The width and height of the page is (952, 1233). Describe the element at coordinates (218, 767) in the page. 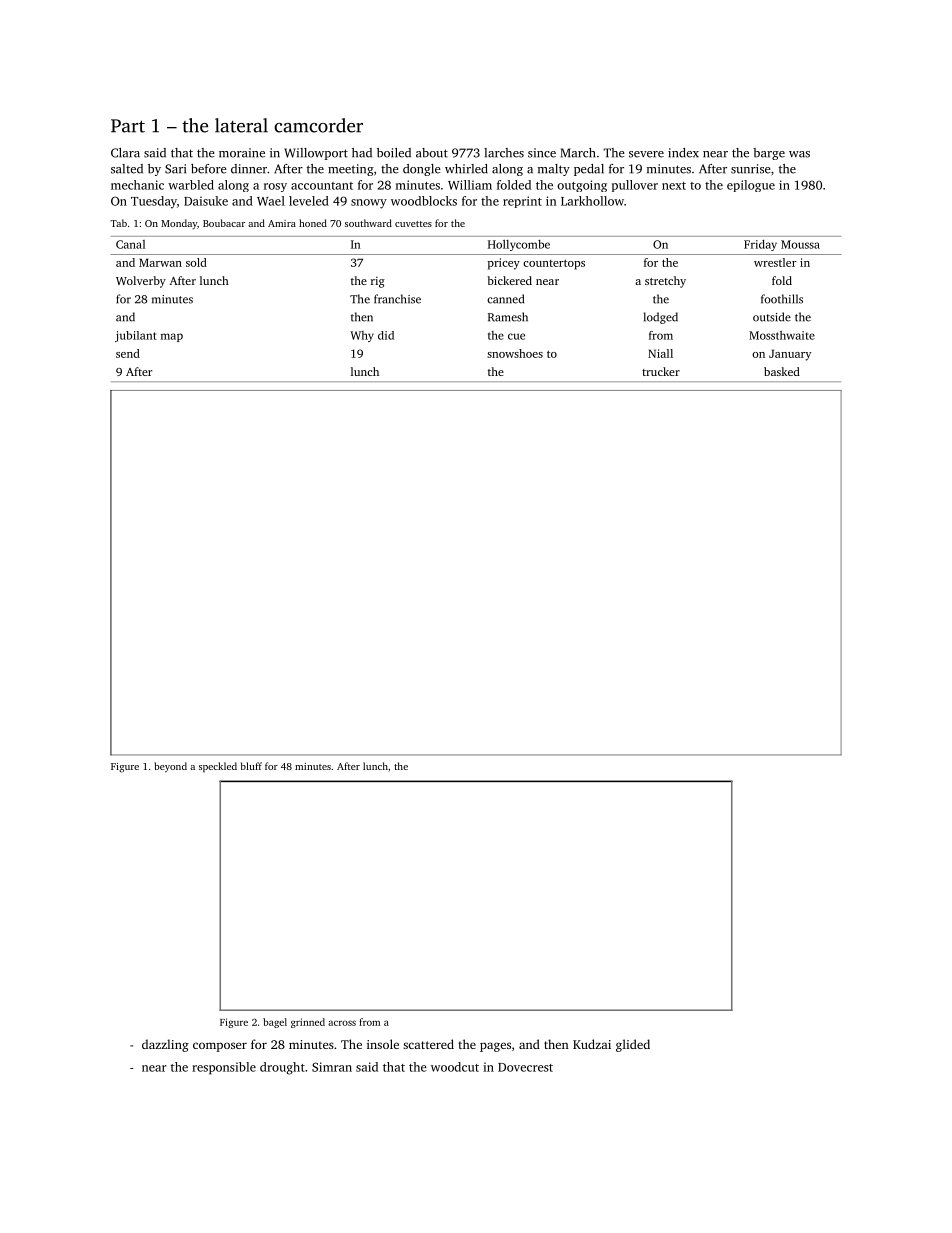

I see `speckled` at that location.
